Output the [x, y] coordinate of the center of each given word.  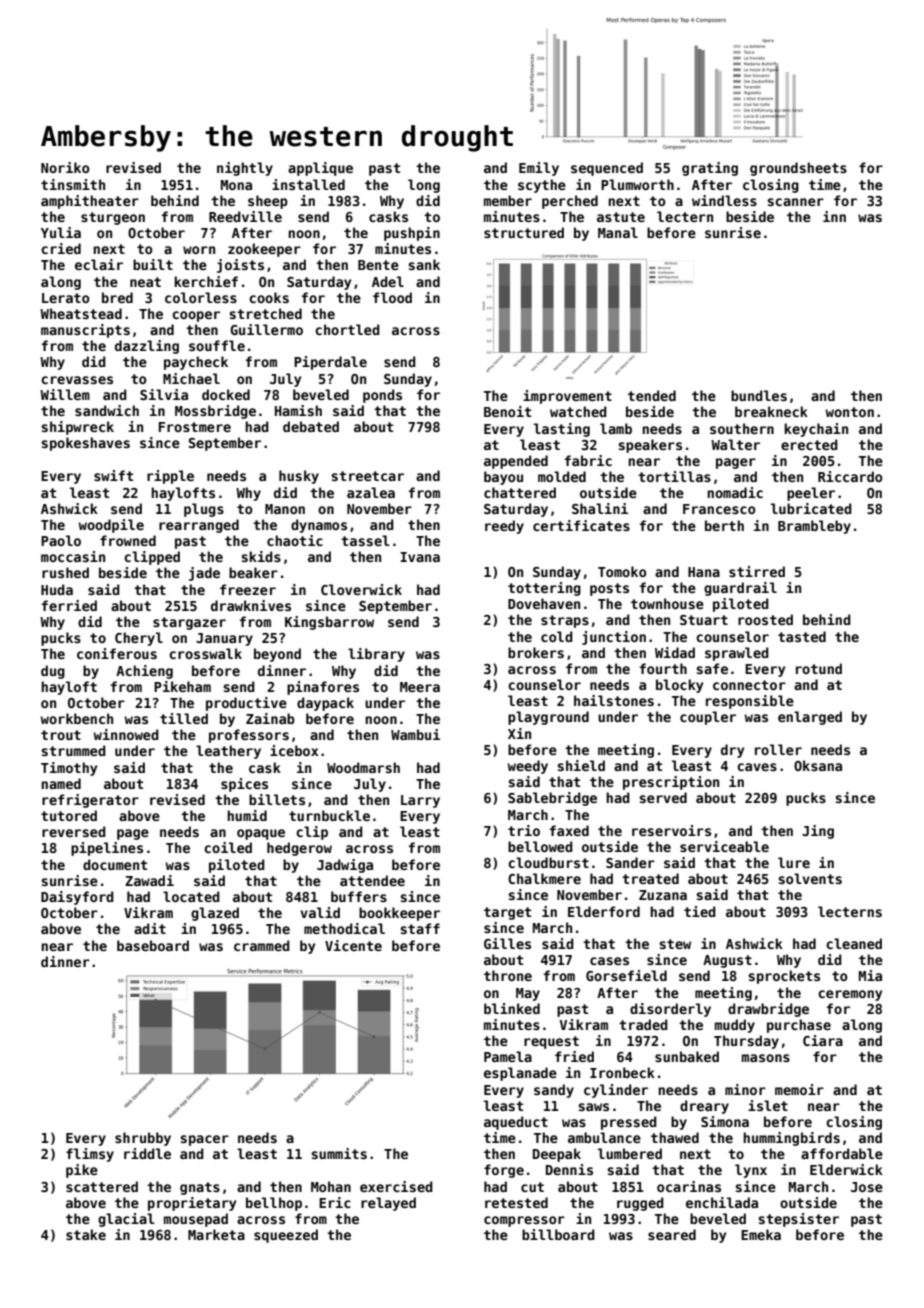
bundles [759, 395]
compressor [524, 1221]
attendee [372, 880]
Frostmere [195, 427]
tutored [69, 815]
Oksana [818, 765]
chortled [347, 329]
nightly [245, 169]
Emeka [761, 1234]
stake [86, 1234]
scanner [795, 202]
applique [320, 169]
